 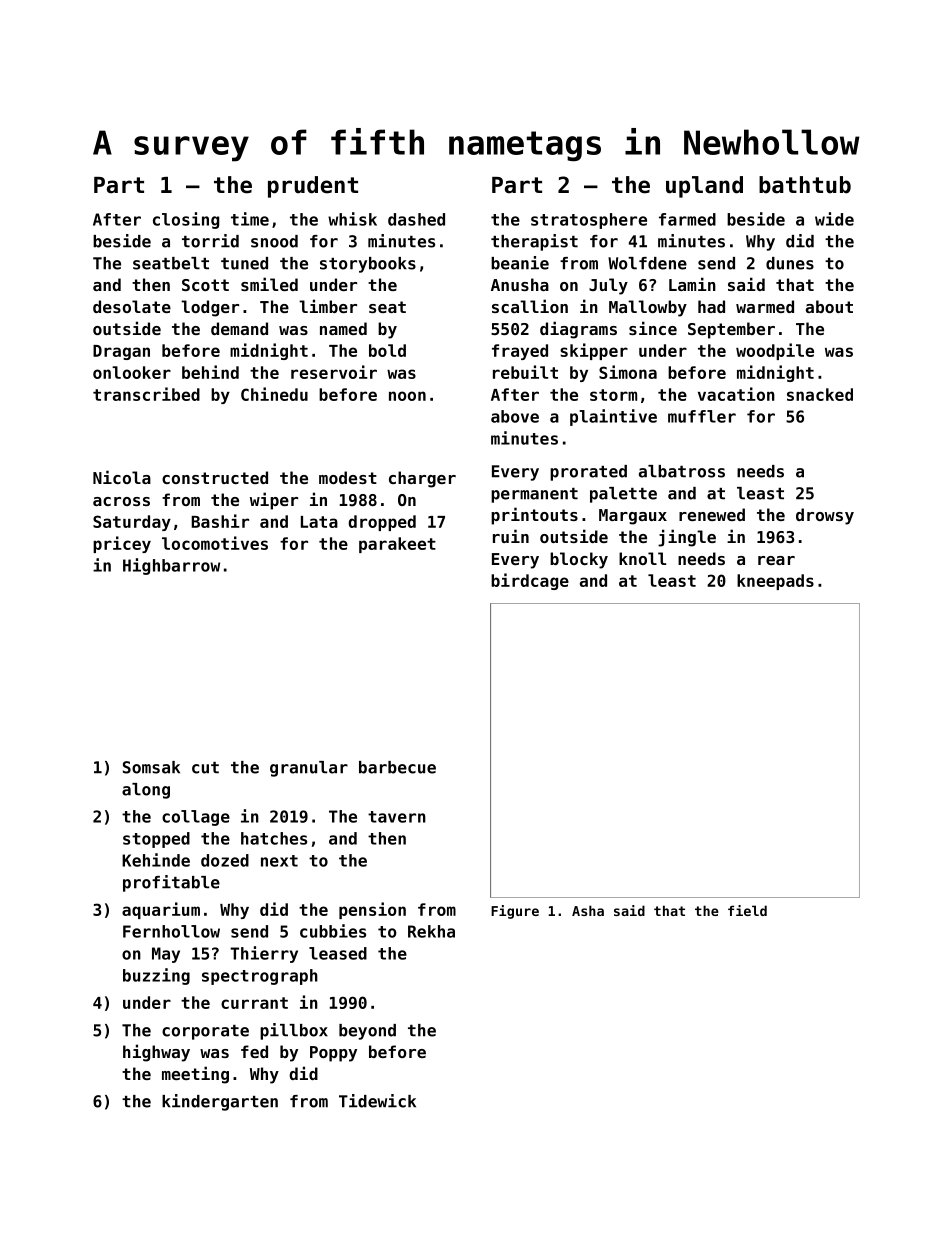 What do you see at coordinates (776, 560) in the screenshot?
I see `rear` at bounding box center [776, 560].
